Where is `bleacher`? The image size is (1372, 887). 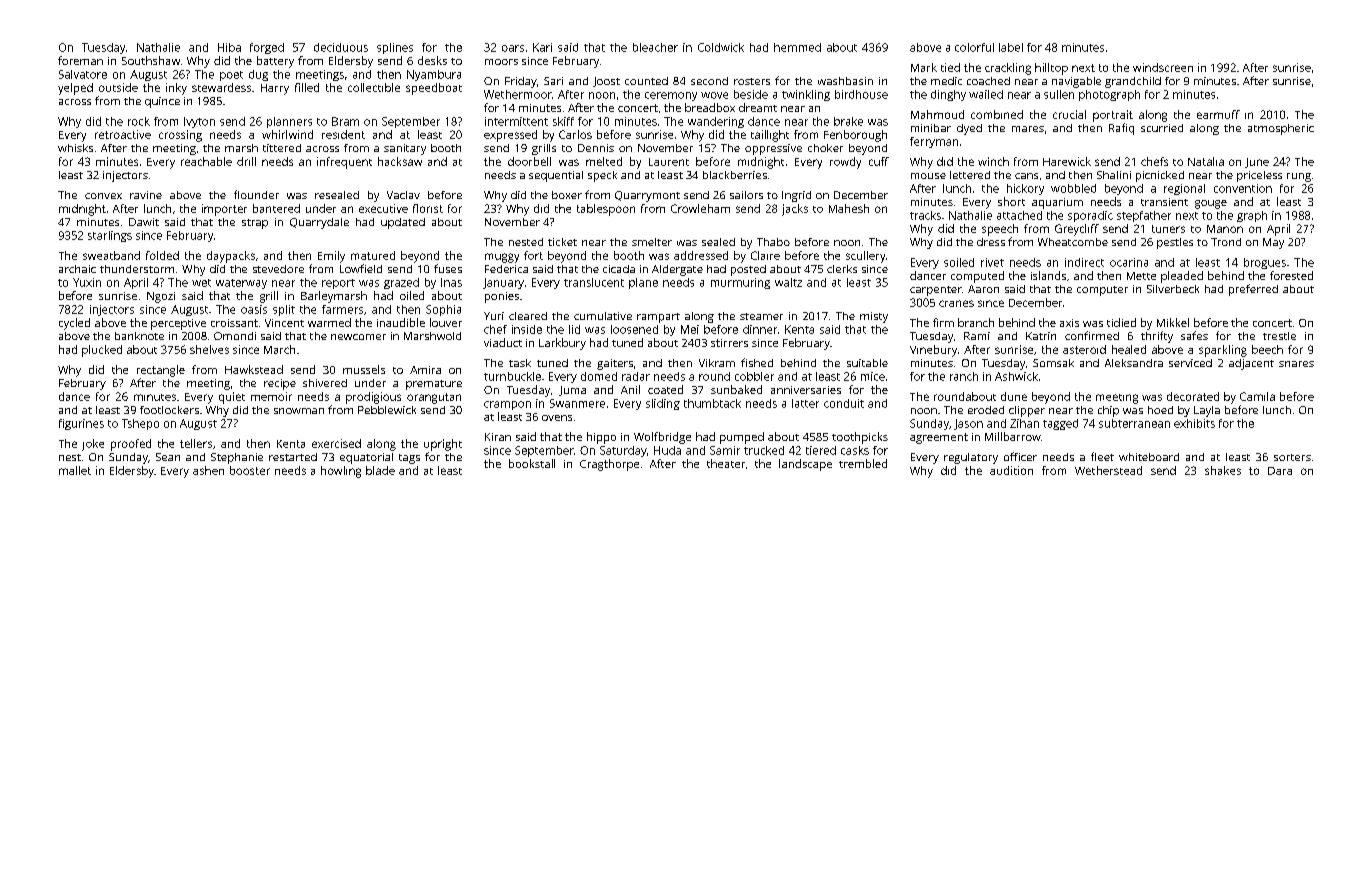 bleacher is located at coordinates (655, 47).
